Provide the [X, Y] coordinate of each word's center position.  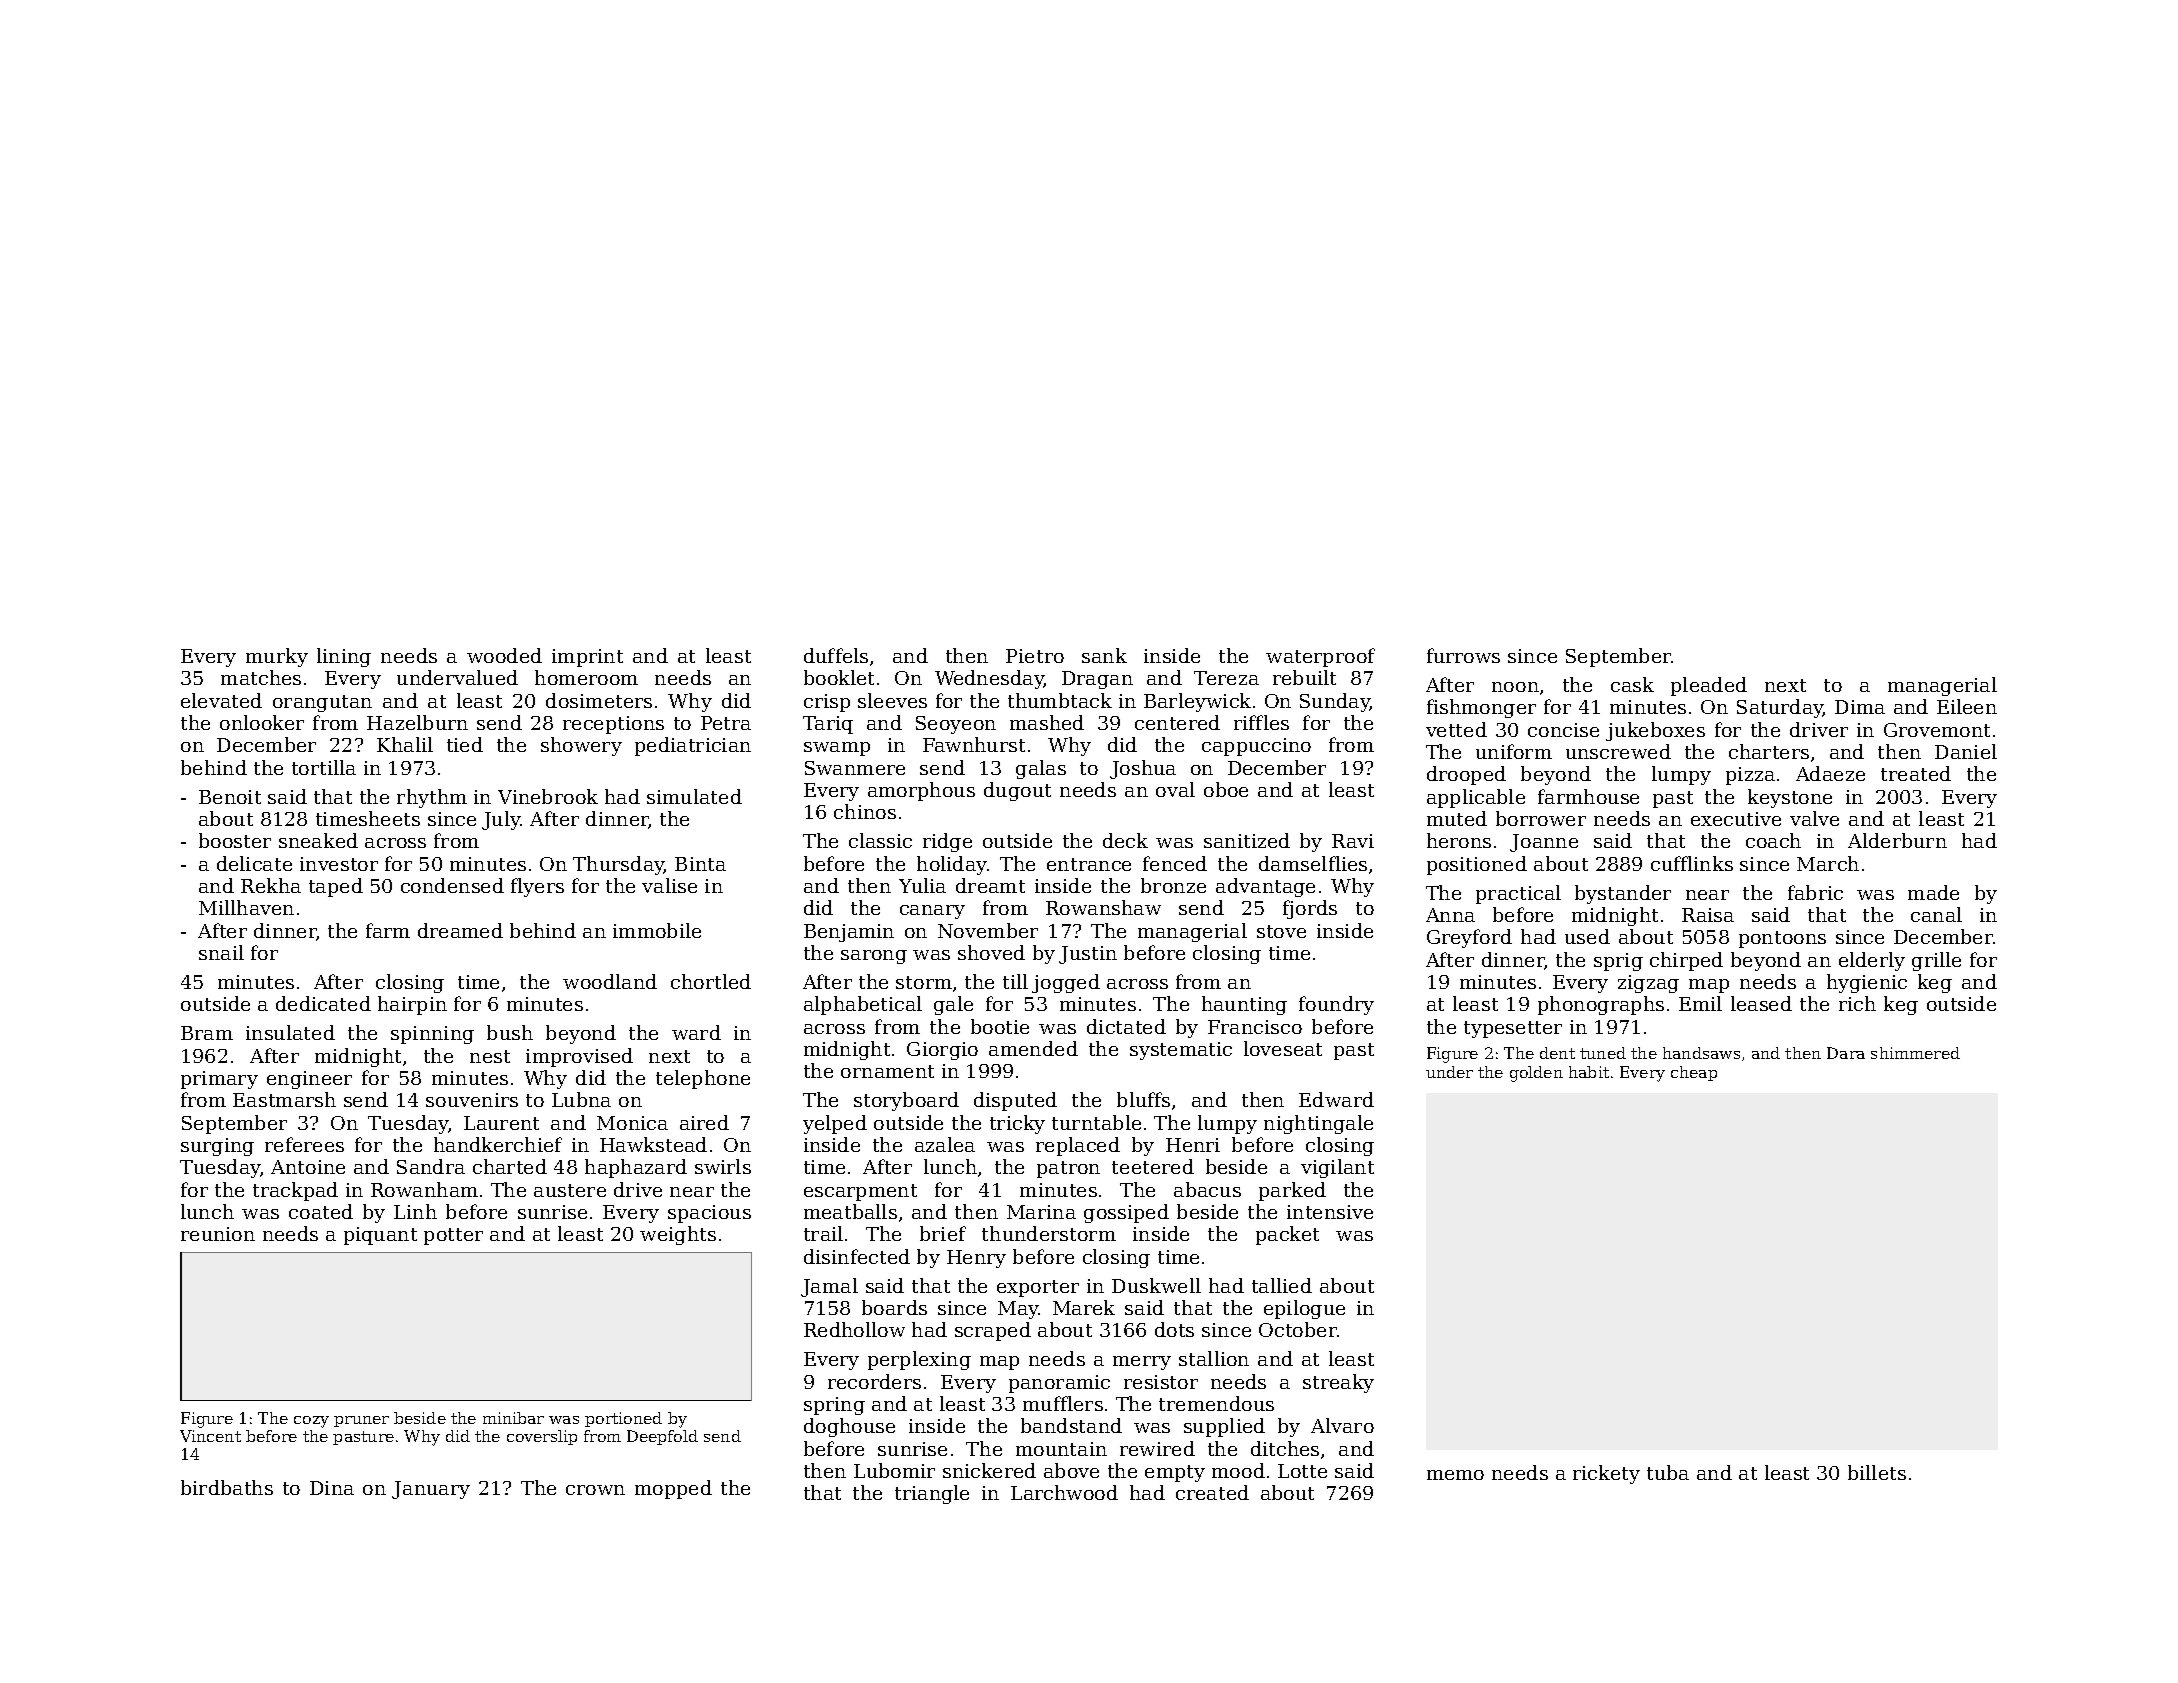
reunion [218, 1234]
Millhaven [246, 907]
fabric [1815, 892]
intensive [1330, 1212]
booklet [839, 677]
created [1212, 1492]
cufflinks [1692, 863]
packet [1287, 1235]
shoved [991, 952]
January [431, 1490]
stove [1281, 931]
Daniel [1966, 751]
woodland [610, 981]
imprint [587, 658]
